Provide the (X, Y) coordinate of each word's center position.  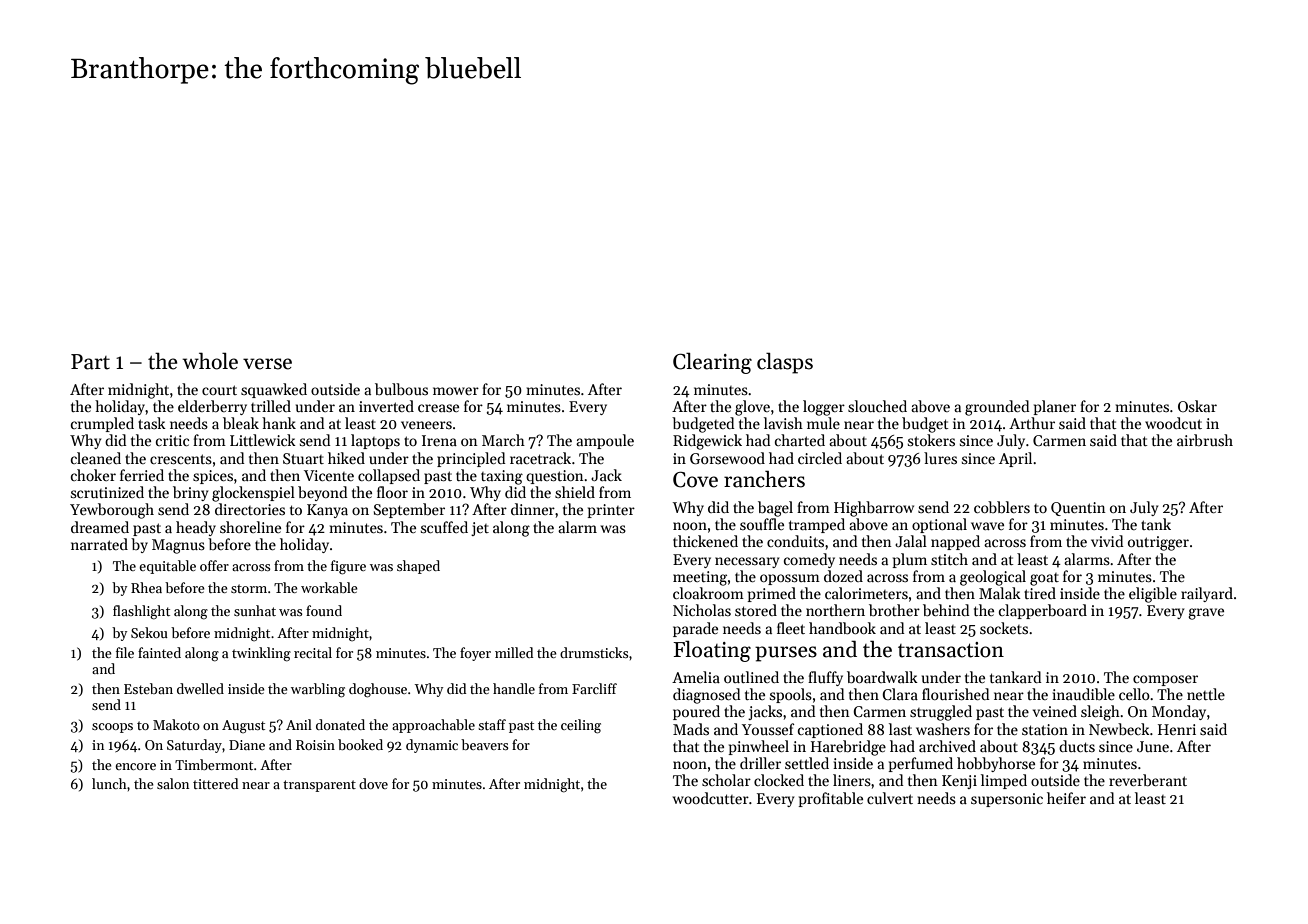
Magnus (178, 546)
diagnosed (707, 696)
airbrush (1205, 440)
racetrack (540, 458)
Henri (1177, 729)
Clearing (712, 363)
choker (93, 475)
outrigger (1158, 543)
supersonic (1007, 800)
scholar (726, 780)
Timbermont (214, 764)
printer (611, 511)
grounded (997, 408)
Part (90, 362)
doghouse (378, 690)
